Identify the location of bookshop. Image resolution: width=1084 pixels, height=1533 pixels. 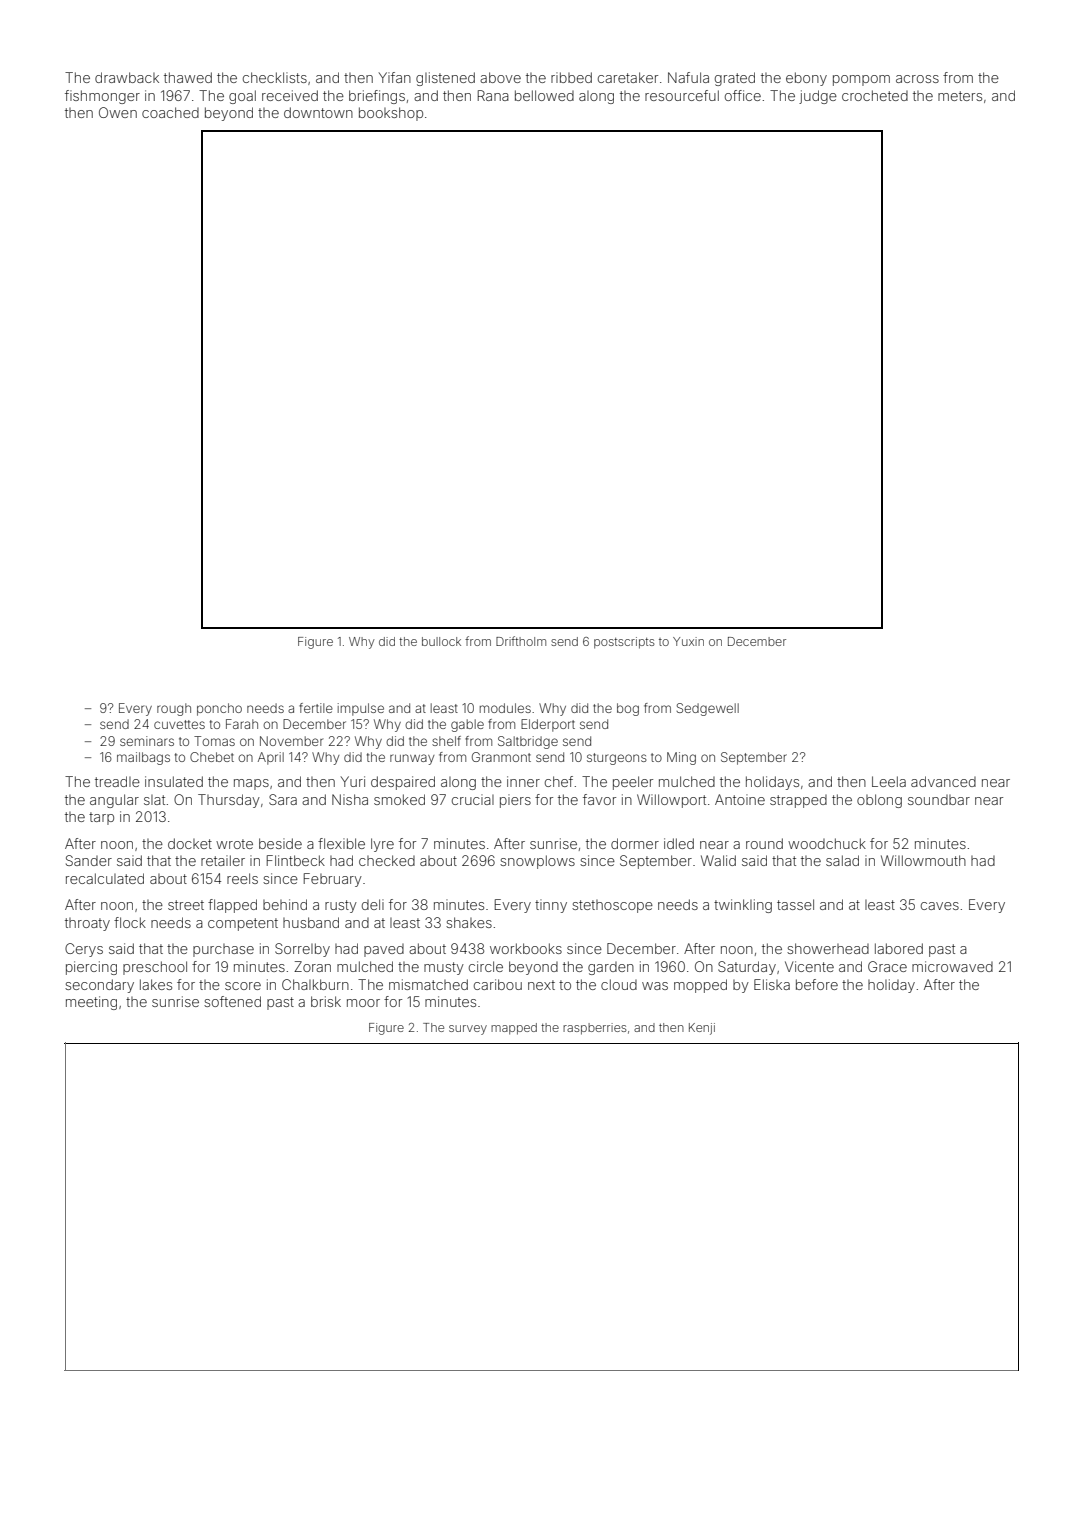
(391, 114).
